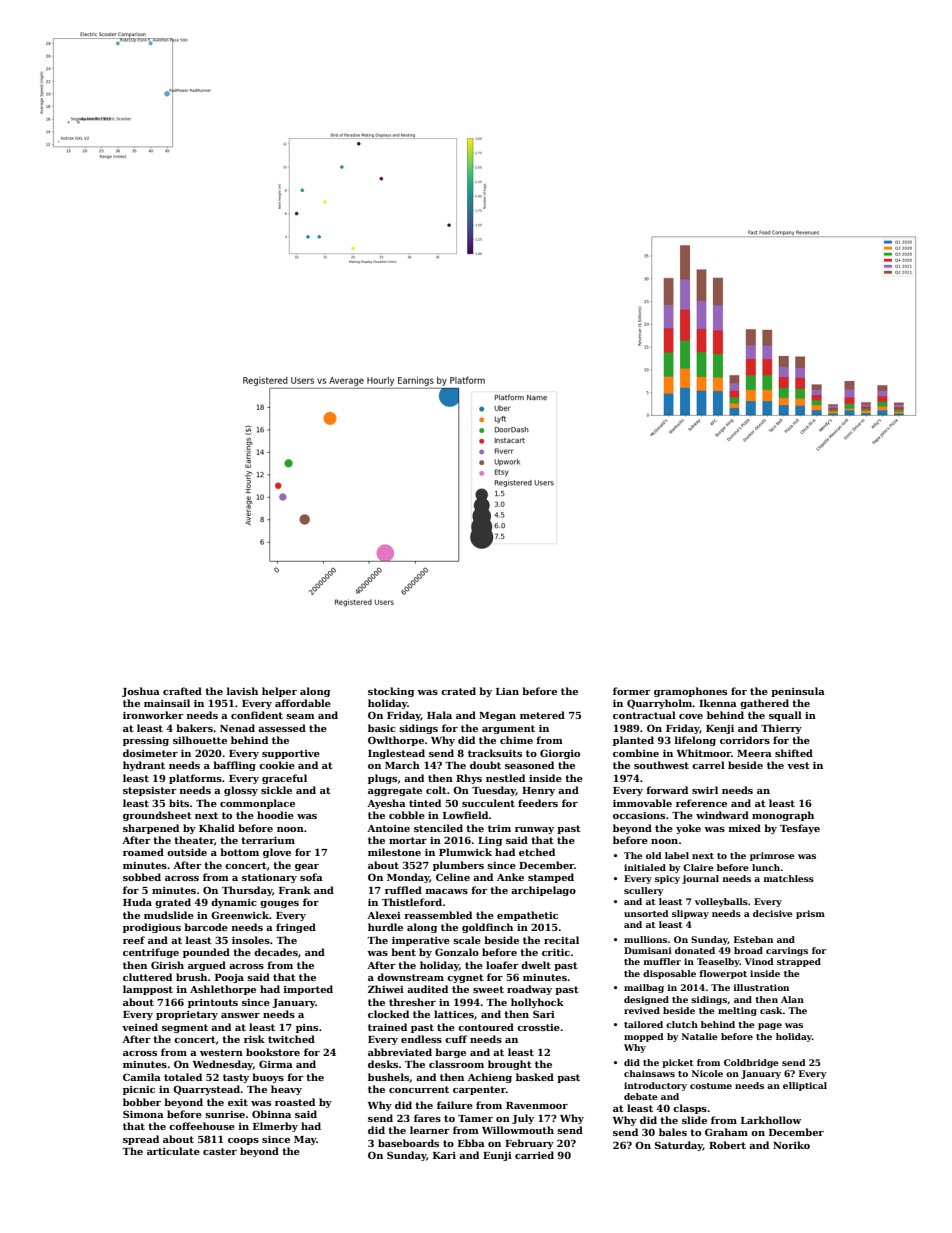  What do you see at coordinates (708, 765) in the page?
I see `carrel` at bounding box center [708, 765].
